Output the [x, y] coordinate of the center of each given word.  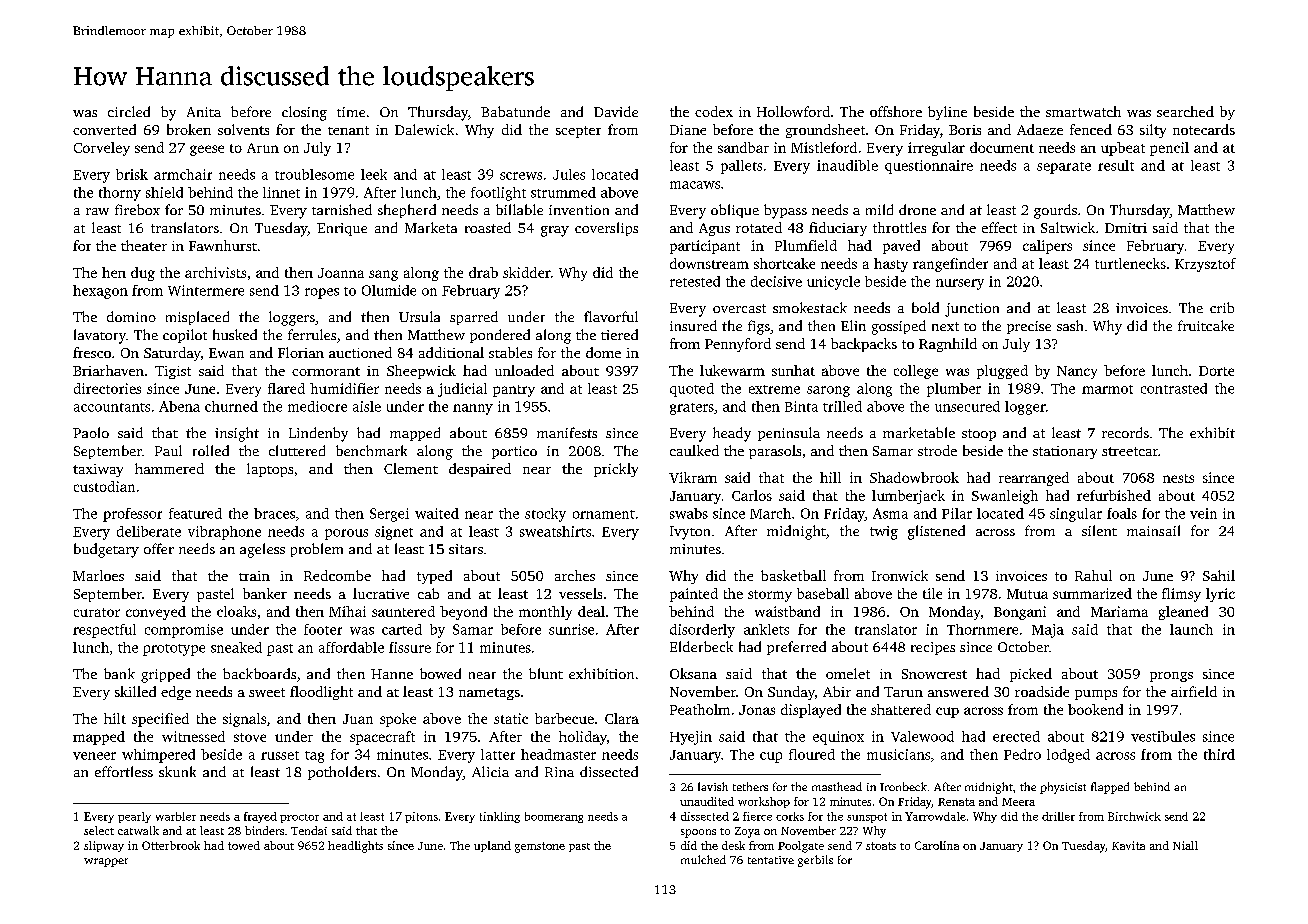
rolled [211, 450]
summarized [1092, 593]
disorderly [702, 631]
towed [244, 845]
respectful [104, 631]
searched [1185, 111]
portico [514, 452]
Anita [204, 112]
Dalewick [424, 129]
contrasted [1174, 388]
